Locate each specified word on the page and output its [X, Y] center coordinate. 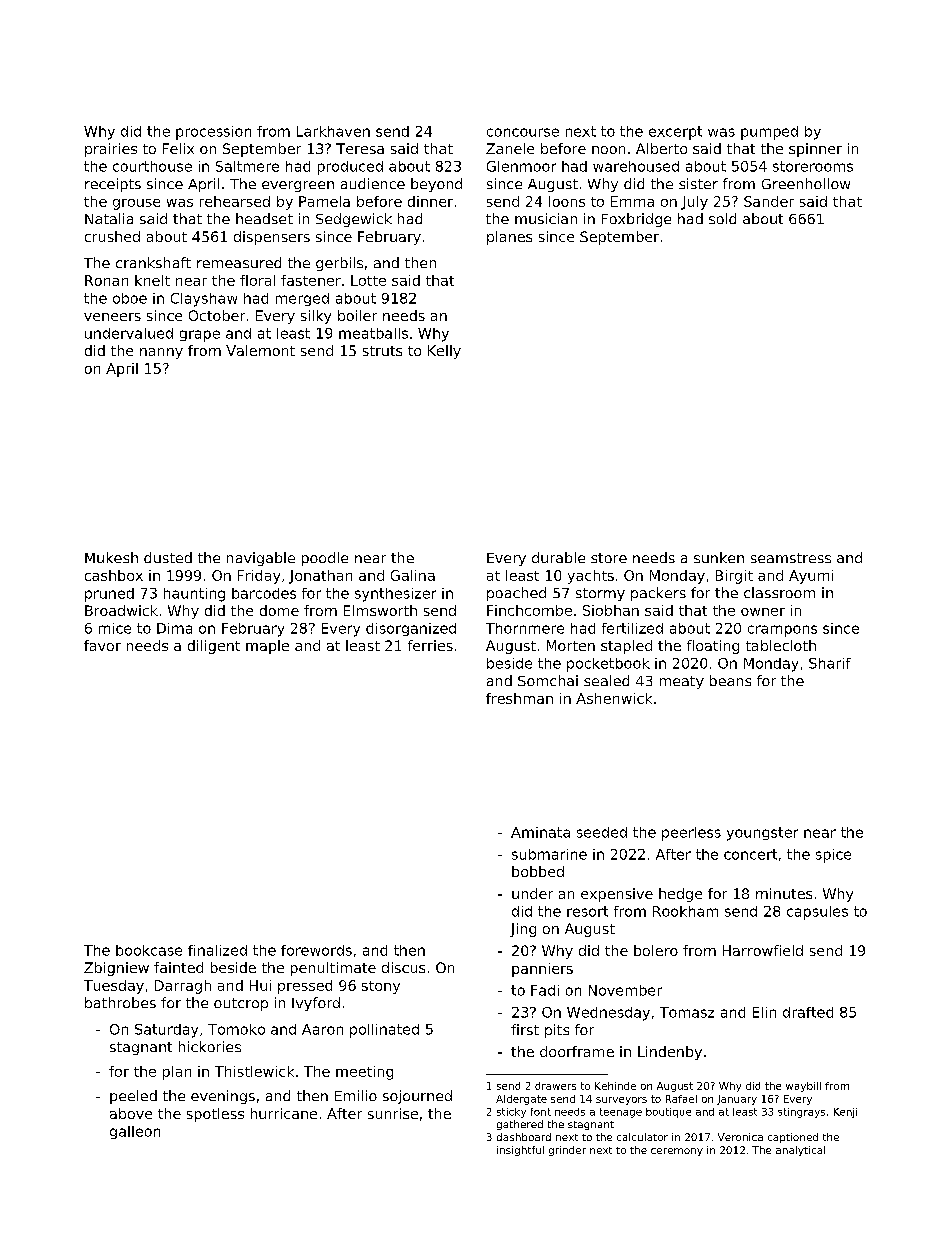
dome [279, 610]
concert [750, 854]
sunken [719, 557]
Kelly [444, 352]
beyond [436, 185]
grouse [136, 204]
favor [102, 645]
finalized [217, 950]
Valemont [260, 350]
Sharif [830, 663]
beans [730, 680]
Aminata [540, 832]
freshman [519, 698]
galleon [135, 1132]
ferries [430, 645]
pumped [769, 133]
